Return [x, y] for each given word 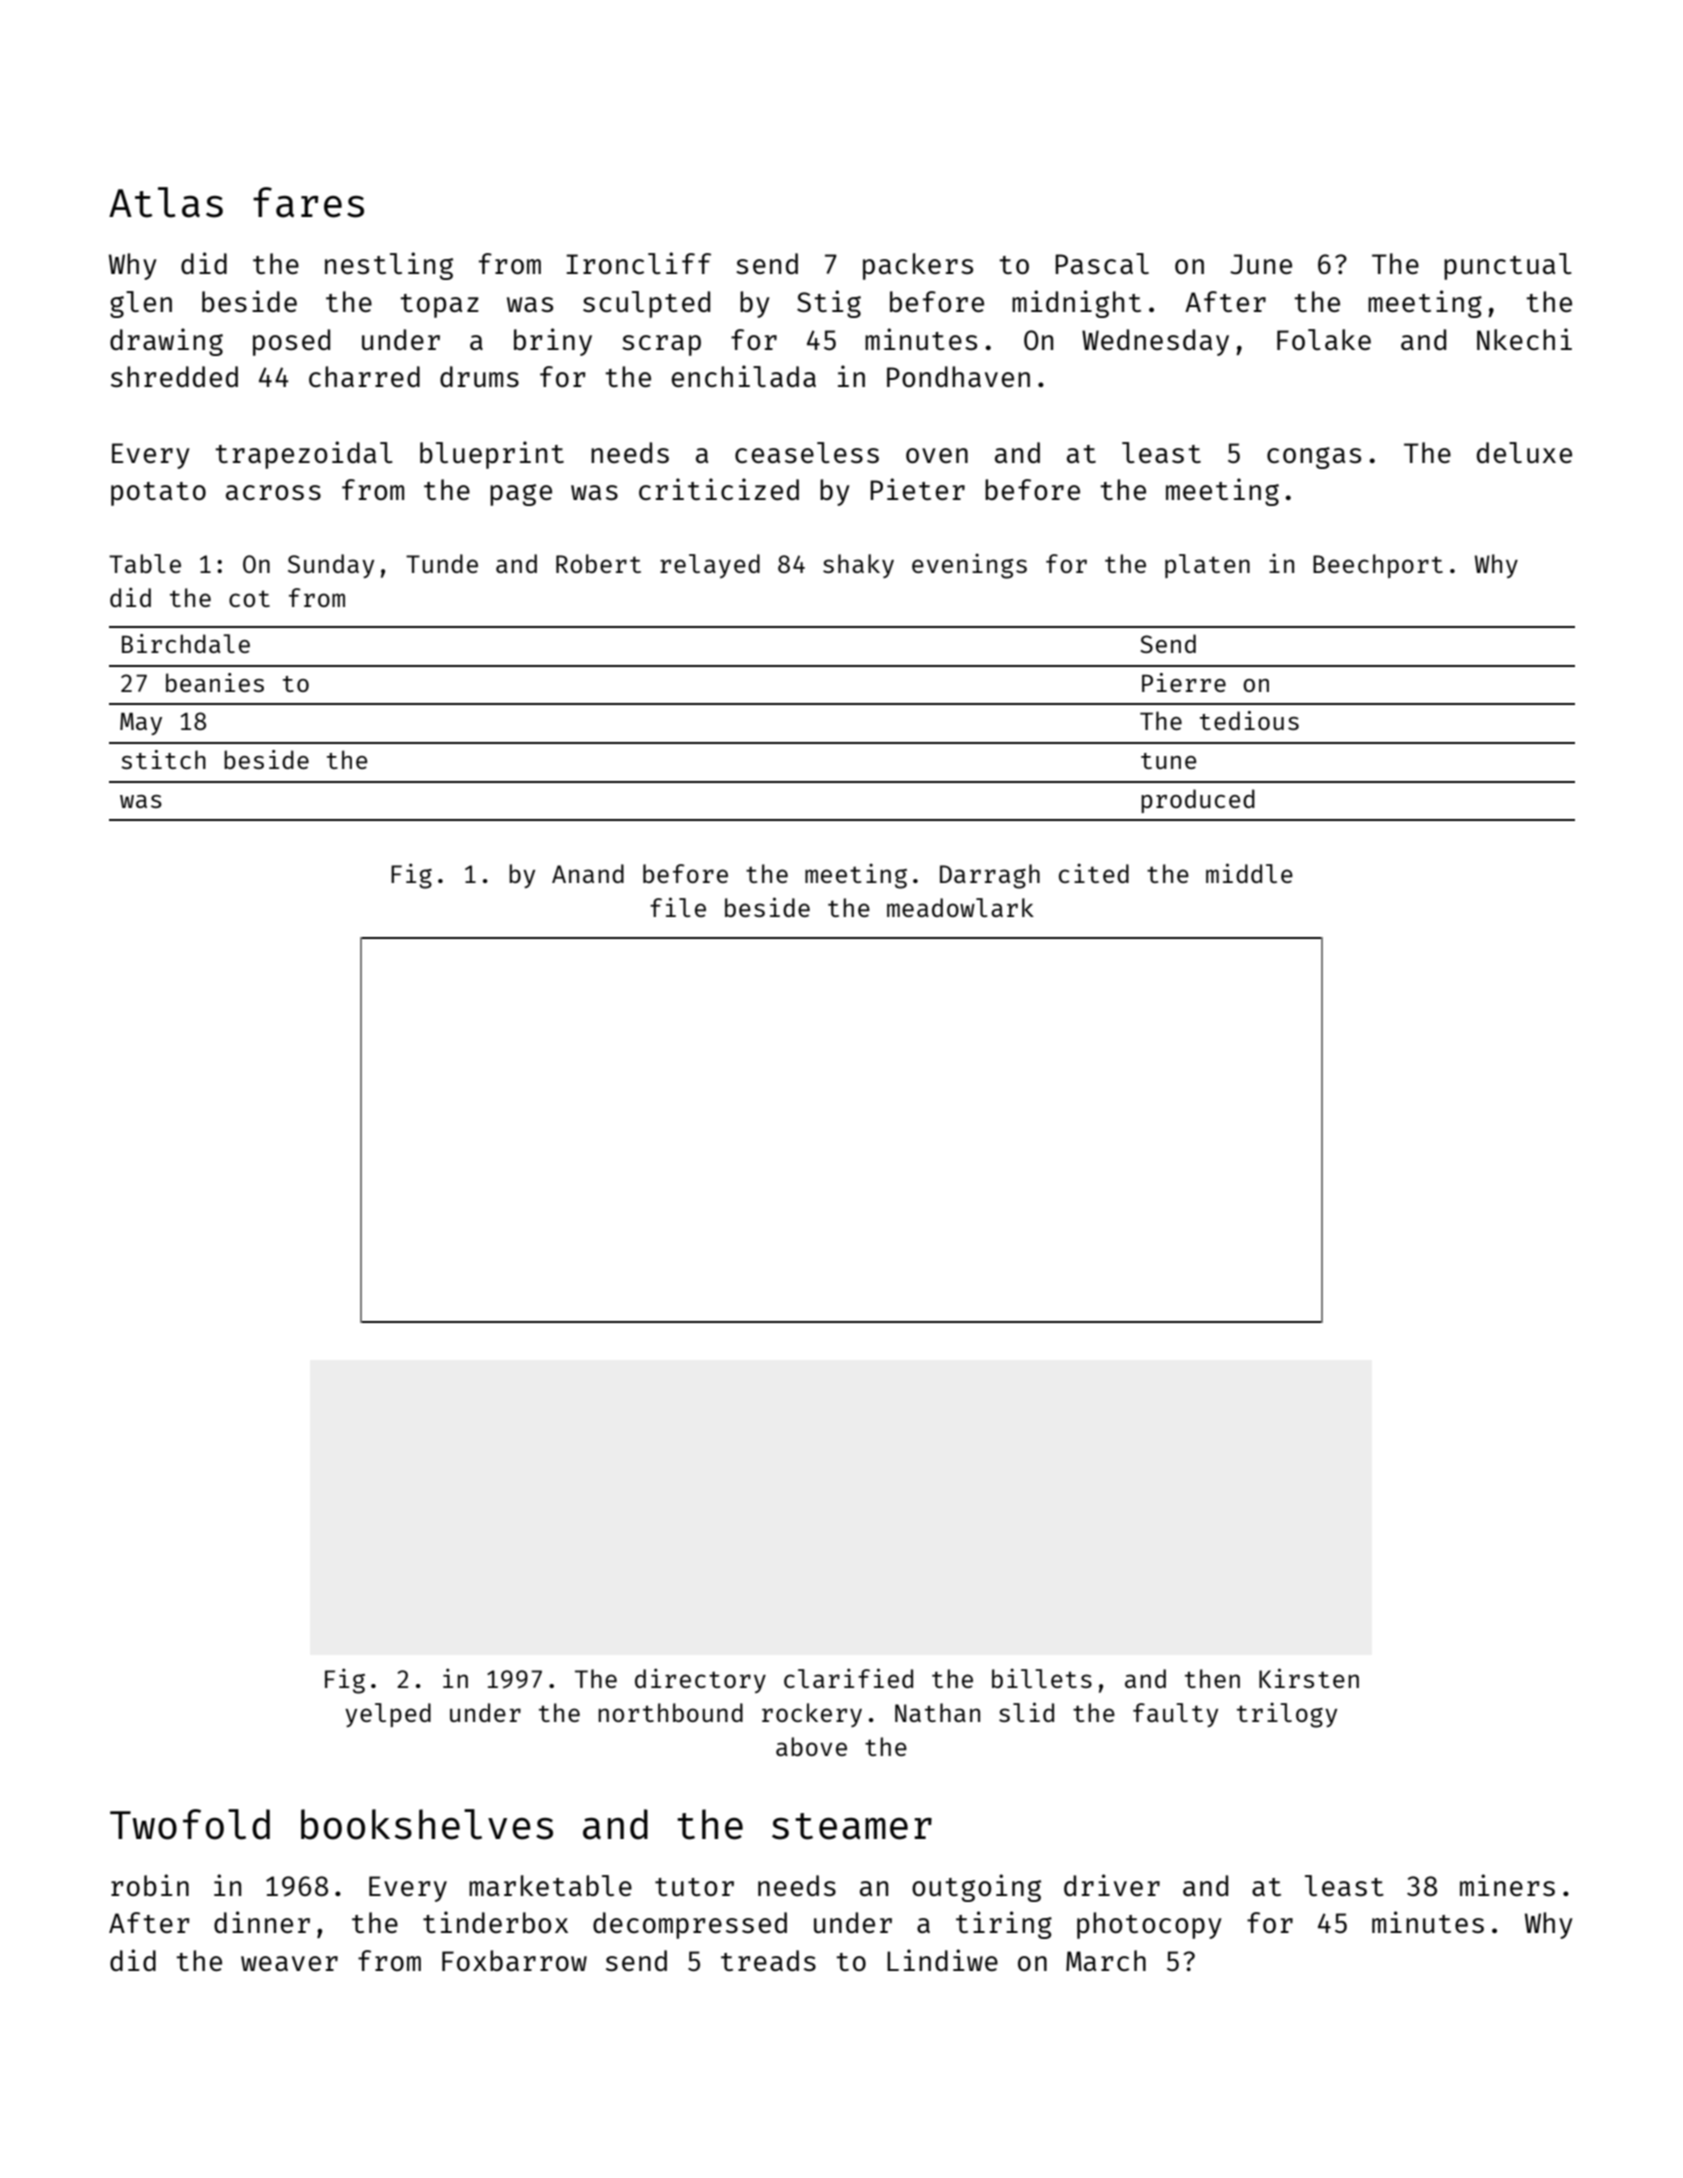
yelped [388, 1715]
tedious [1249, 720]
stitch [163, 759]
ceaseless [807, 452]
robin [150, 1885]
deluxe [1524, 452]
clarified [848, 1678]
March [1106, 1960]
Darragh [990, 876]
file [678, 907]
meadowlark [960, 907]
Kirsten [1309, 1678]
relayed [710, 566]
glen [141, 304]
